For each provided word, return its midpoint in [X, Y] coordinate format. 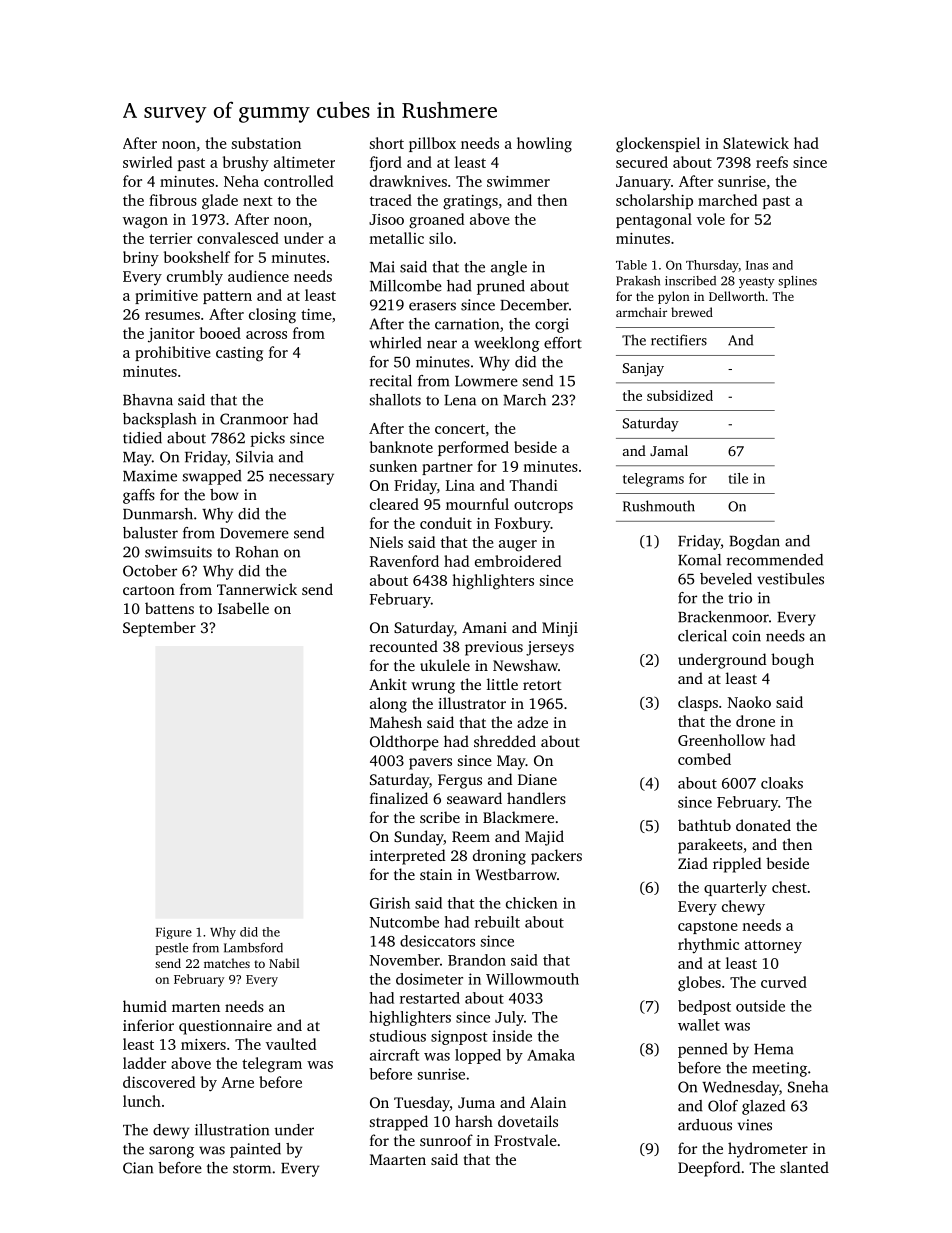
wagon [145, 223]
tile [738, 478]
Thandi [533, 485]
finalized [399, 798]
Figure [174, 933]
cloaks [782, 783]
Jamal [669, 450]
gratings [470, 202]
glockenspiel [658, 145]
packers [556, 857]
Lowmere [486, 381]
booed [220, 333]
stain [436, 874]
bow [224, 495]
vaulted [291, 1044]
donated [763, 825]
